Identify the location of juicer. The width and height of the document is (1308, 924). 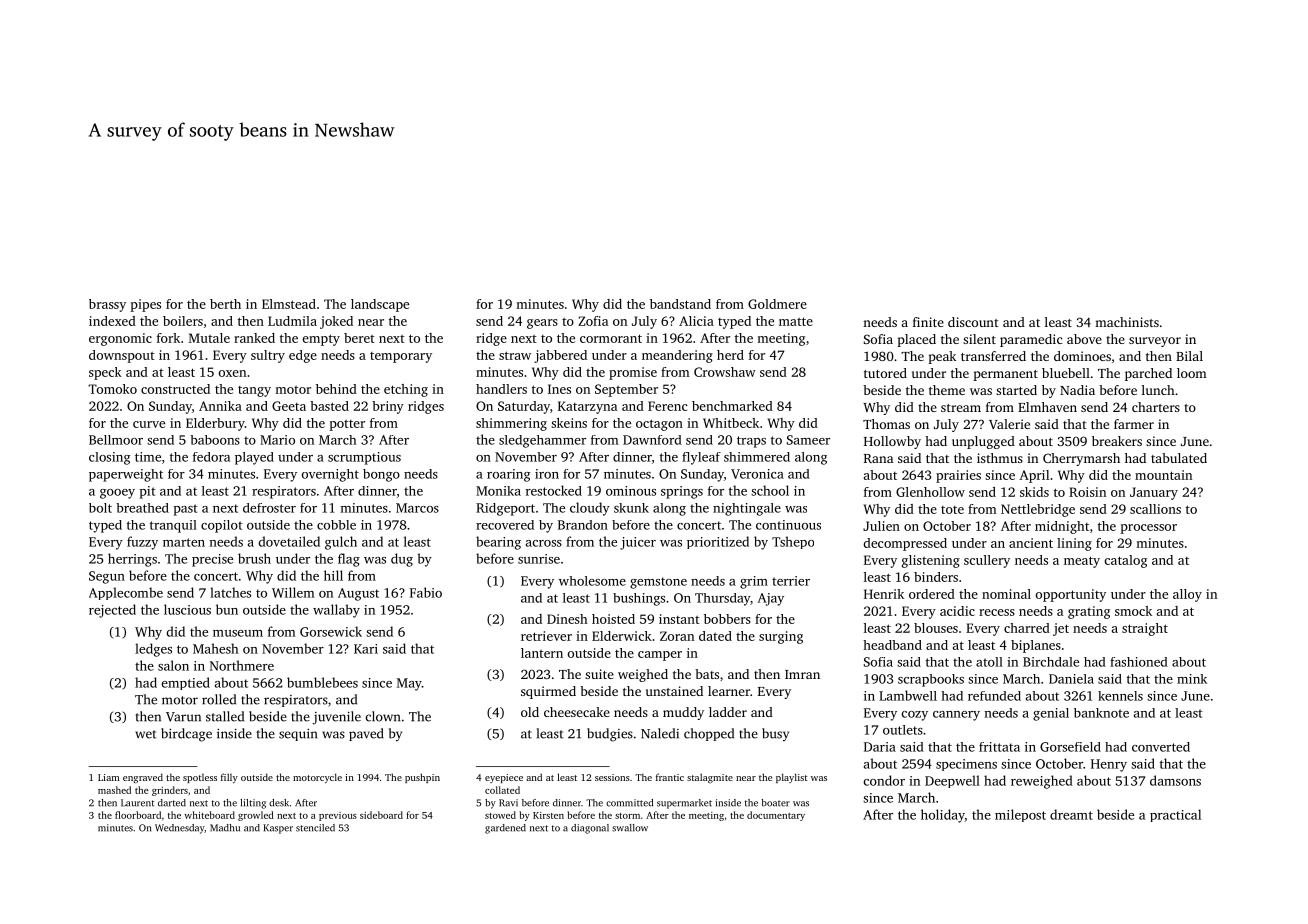
(638, 543).
